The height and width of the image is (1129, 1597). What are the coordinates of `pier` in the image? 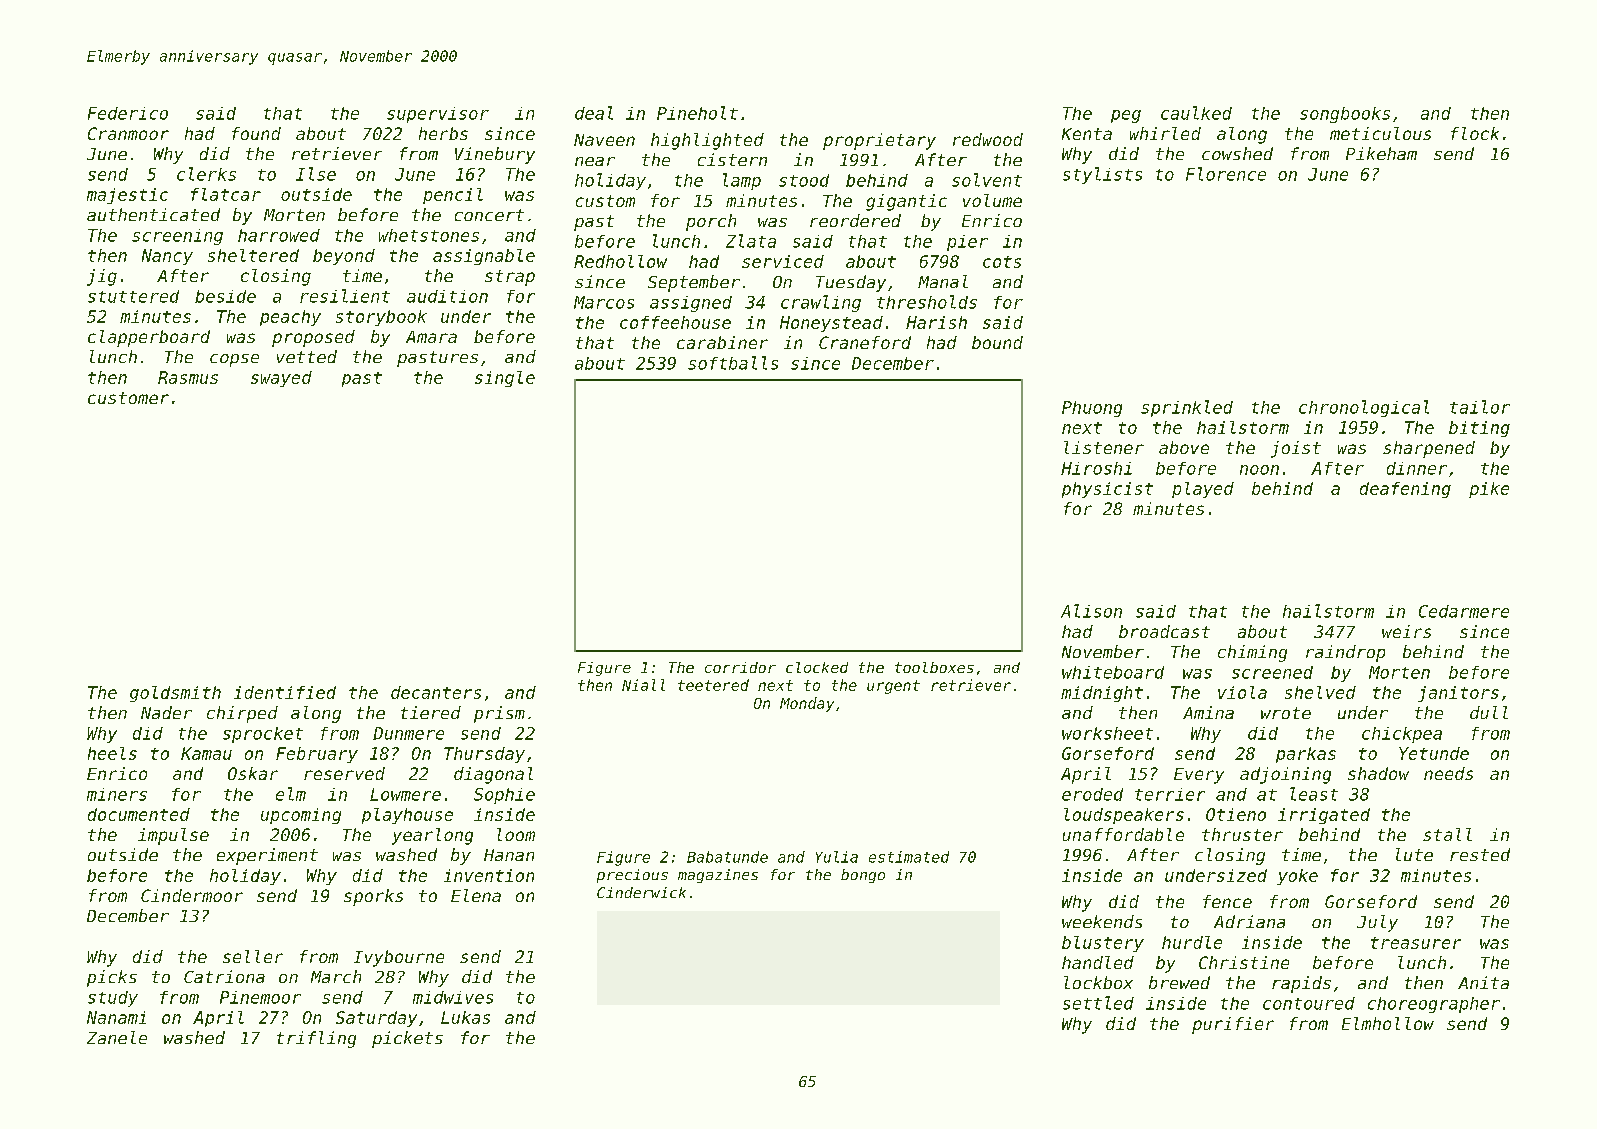 It's located at (967, 243).
